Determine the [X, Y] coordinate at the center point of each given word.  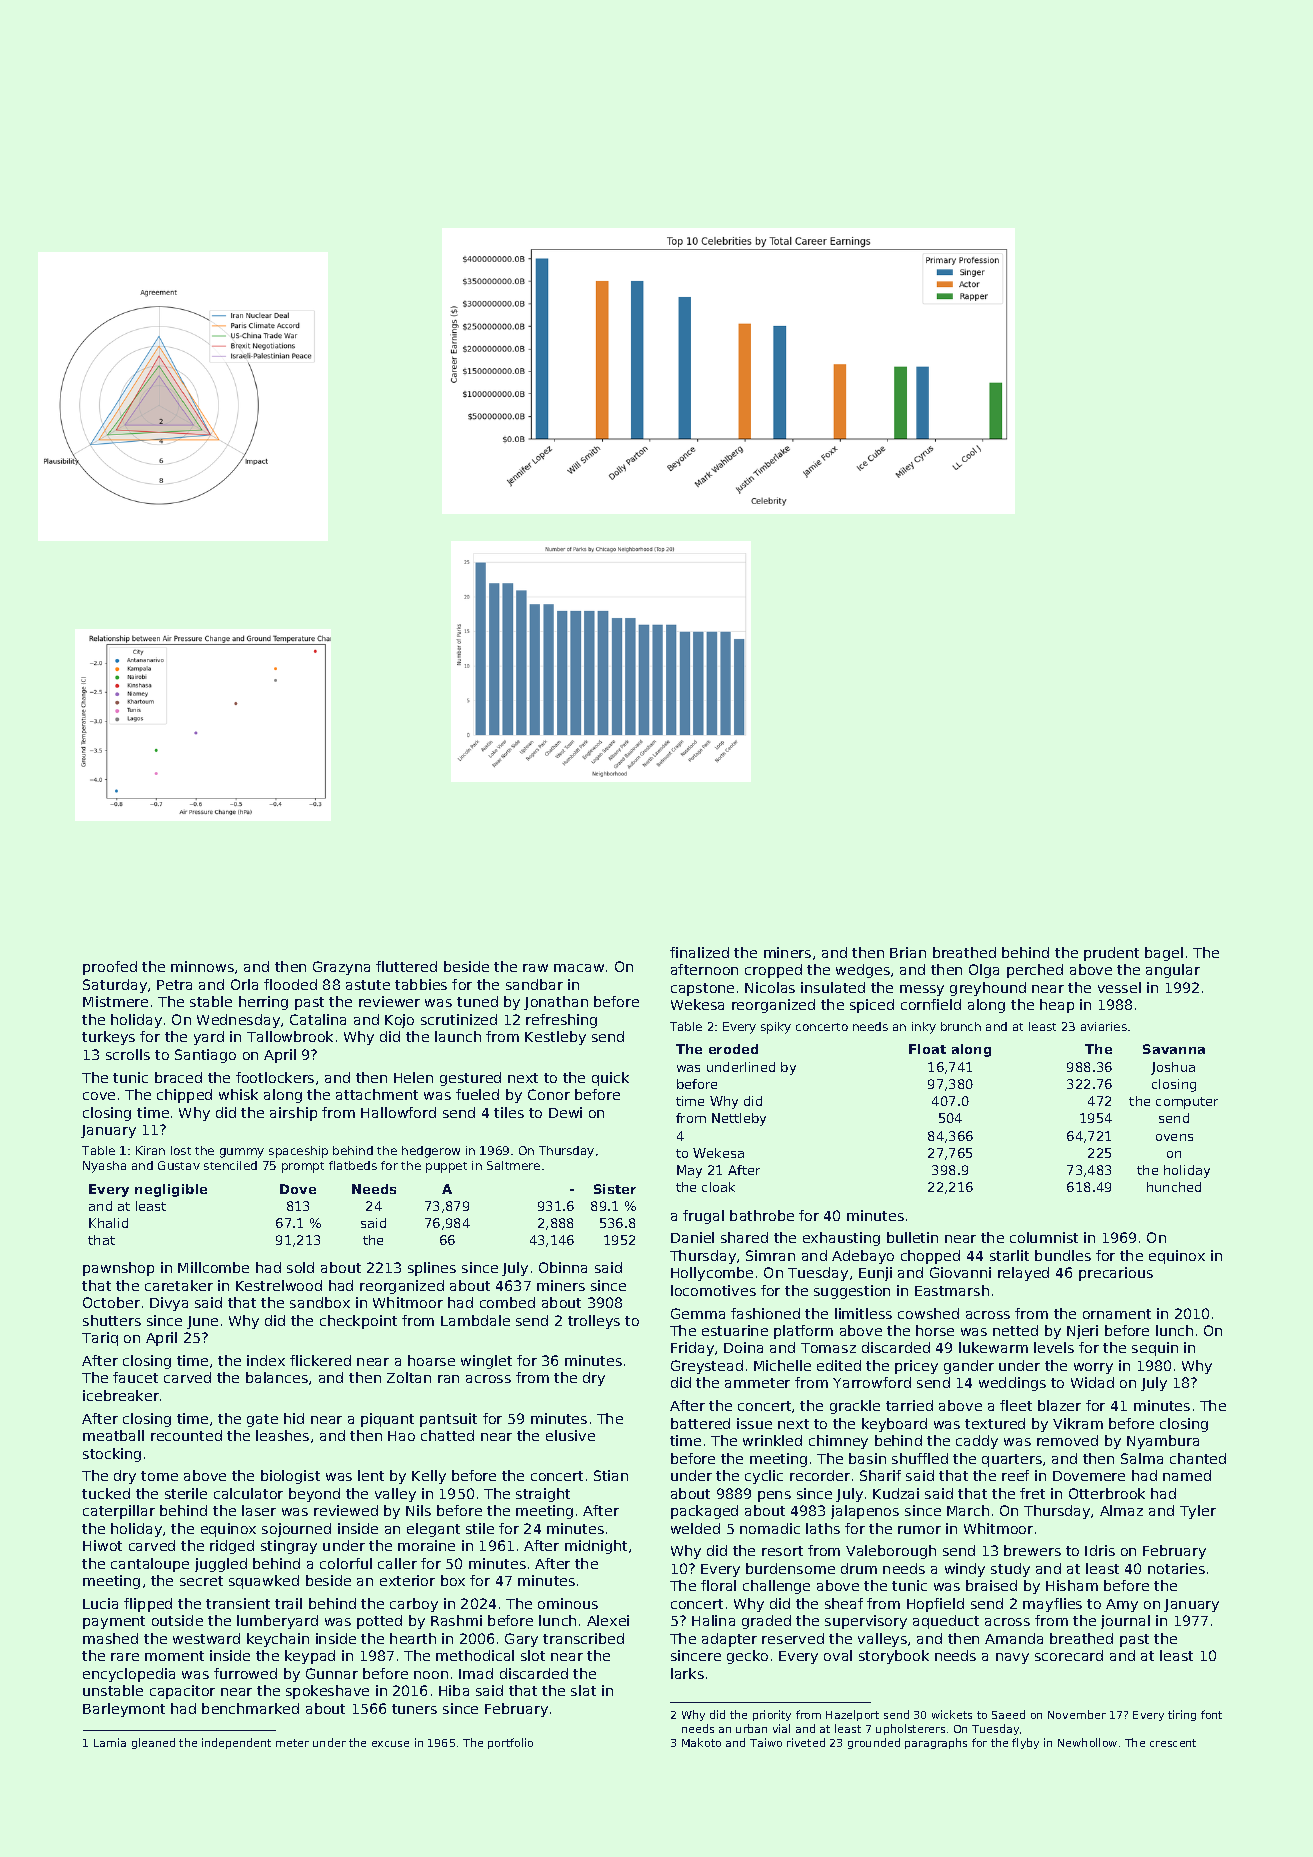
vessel [1119, 987]
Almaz [1121, 1510]
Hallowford [398, 1112]
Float [927, 1049]
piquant [387, 1420]
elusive [570, 1435]
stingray [289, 1547]
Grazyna [341, 968]
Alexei [608, 1620]
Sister [615, 1189]
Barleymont [124, 1710]
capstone [702, 989]
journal [1125, 1622]
